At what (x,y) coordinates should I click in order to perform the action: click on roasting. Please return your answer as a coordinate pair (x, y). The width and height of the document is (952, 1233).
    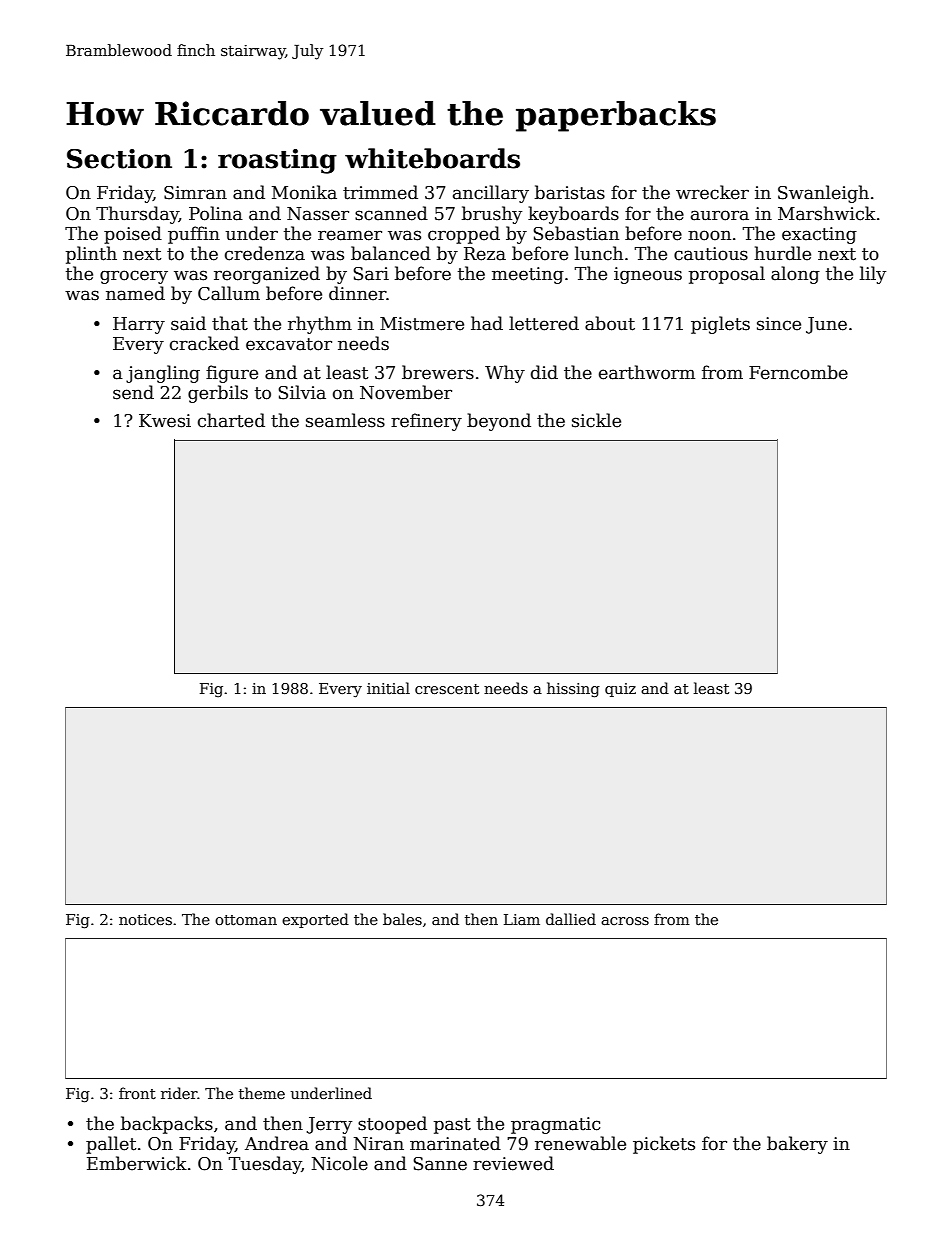
    Looking at the image, I should click on (277, 161).
